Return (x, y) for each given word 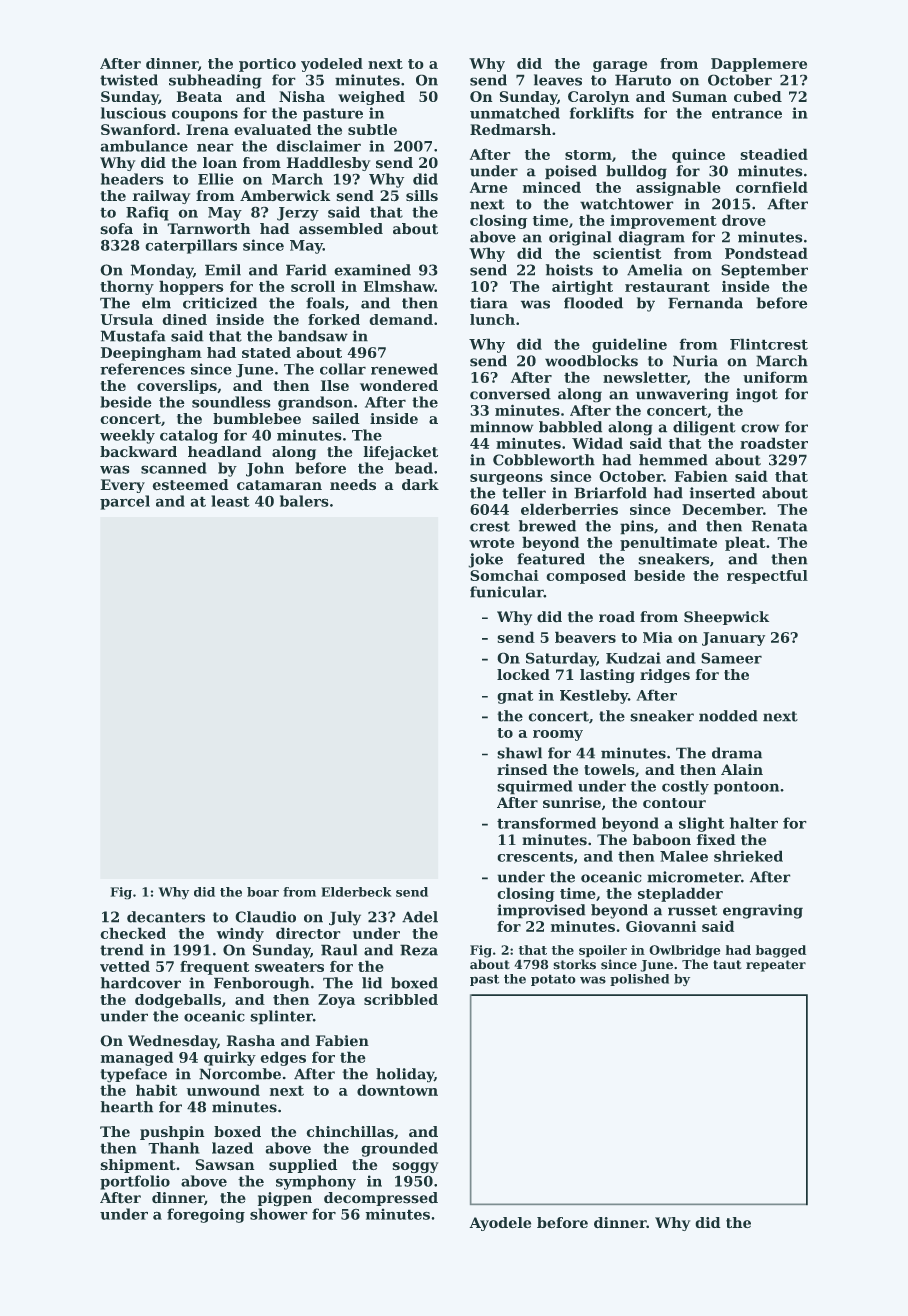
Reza (419, 950)
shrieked (748, 856)
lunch (492, 319)
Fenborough (262, 984)
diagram (651, 238)
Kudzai (633, 658)
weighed (371, 98)
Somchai (504, 575)
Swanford (138, 129)
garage (620, 66)
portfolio (135, 1182)
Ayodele (500, 1224)
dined (184, 319)
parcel (125, 502)
